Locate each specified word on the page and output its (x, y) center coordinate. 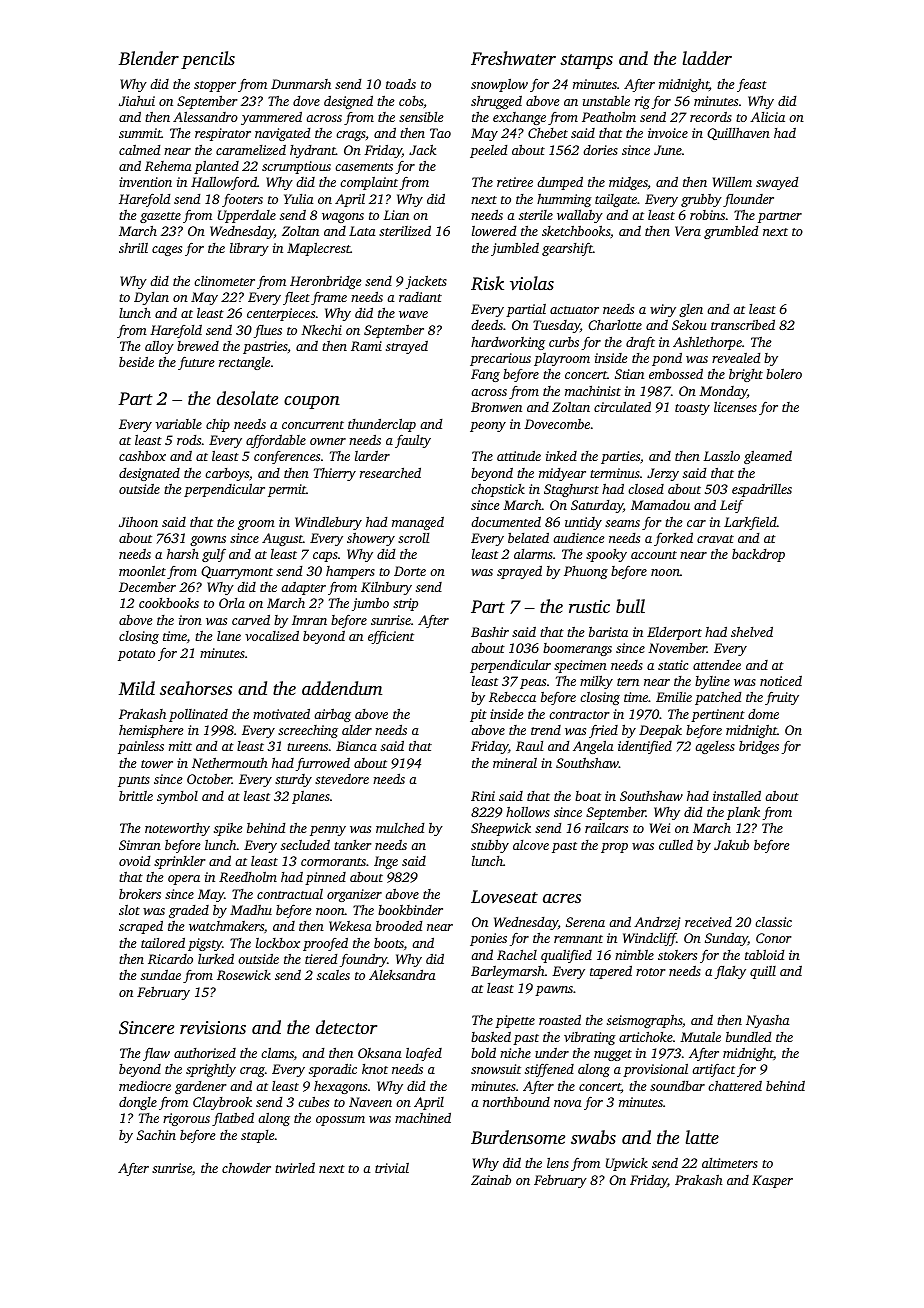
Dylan (151, 298)
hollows (528, 811)
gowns (208, 541)
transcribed (743, 324)
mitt (180, 746)
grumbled (731, 232)
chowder (246, 1167)
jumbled (515, 249)
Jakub (731, 844)
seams (622, 523)
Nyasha (768, 1021)
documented (506, 522)
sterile (536, 215)
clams (277, 1052)
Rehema (168, 166)
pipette (515, 1021)
